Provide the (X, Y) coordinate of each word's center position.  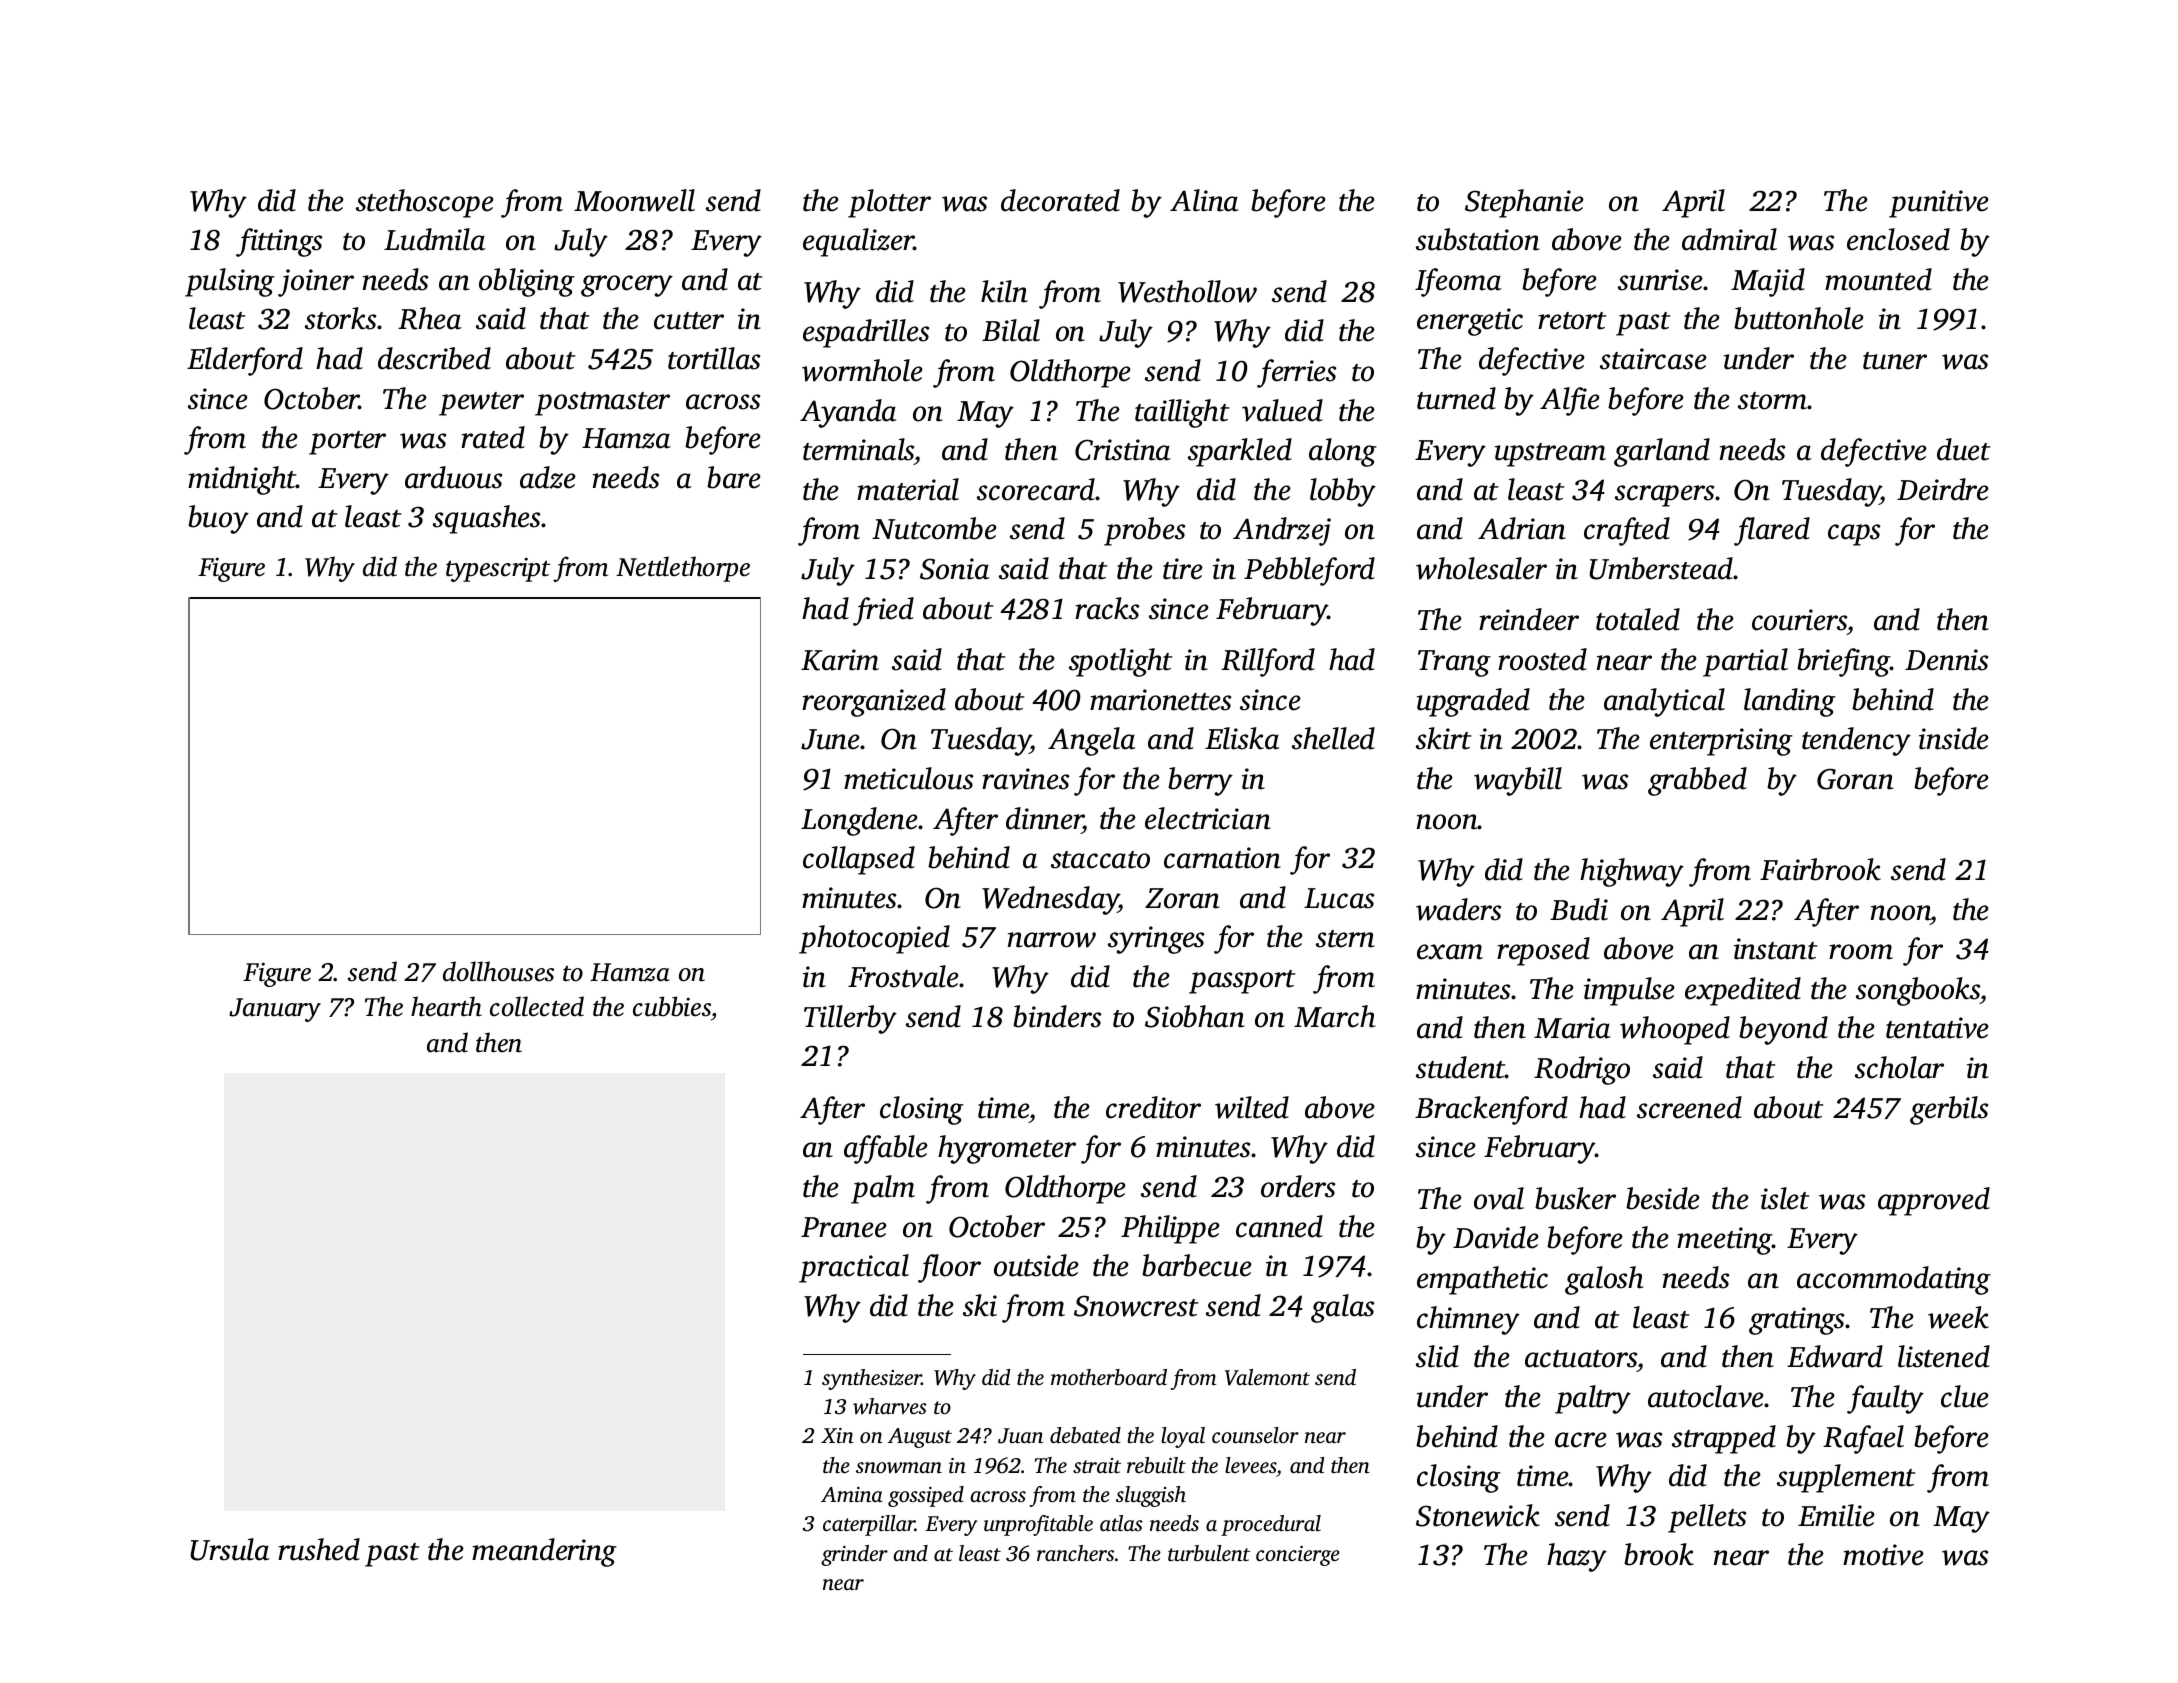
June (830, 739)
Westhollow (1187, 291)
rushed (319, 1549)
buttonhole (1799, 318)
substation (1478, 239)
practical (854, 1268)
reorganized (874, 702)
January (275, 1010)
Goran (1855, 779)
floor (949, 1268)
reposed (1543, 951)
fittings (279, 242)
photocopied (874, 939)
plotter (889, 203)
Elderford (245, 361)
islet (1785, 1198)
